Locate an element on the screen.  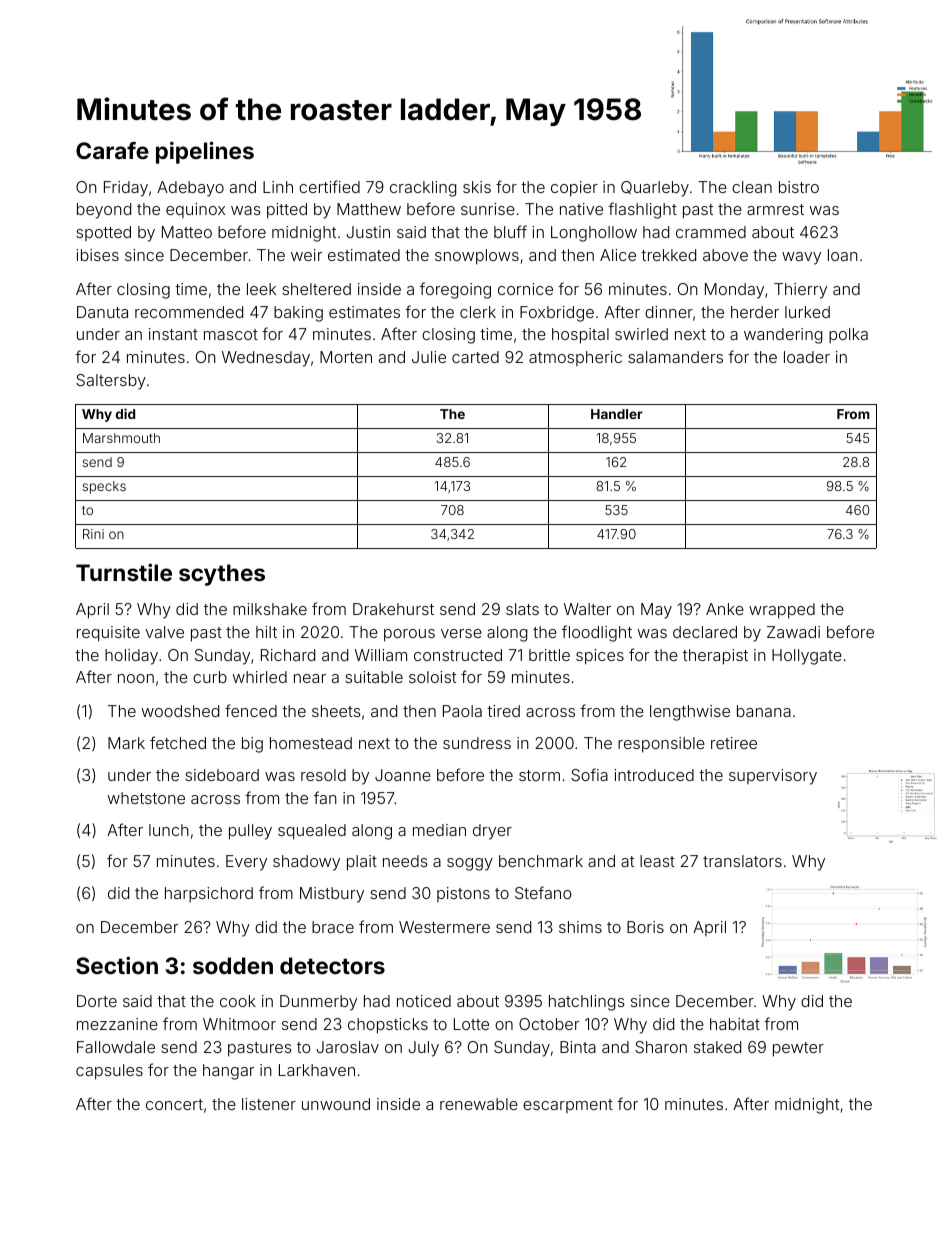
translators is located at coordinates (742, 861).
